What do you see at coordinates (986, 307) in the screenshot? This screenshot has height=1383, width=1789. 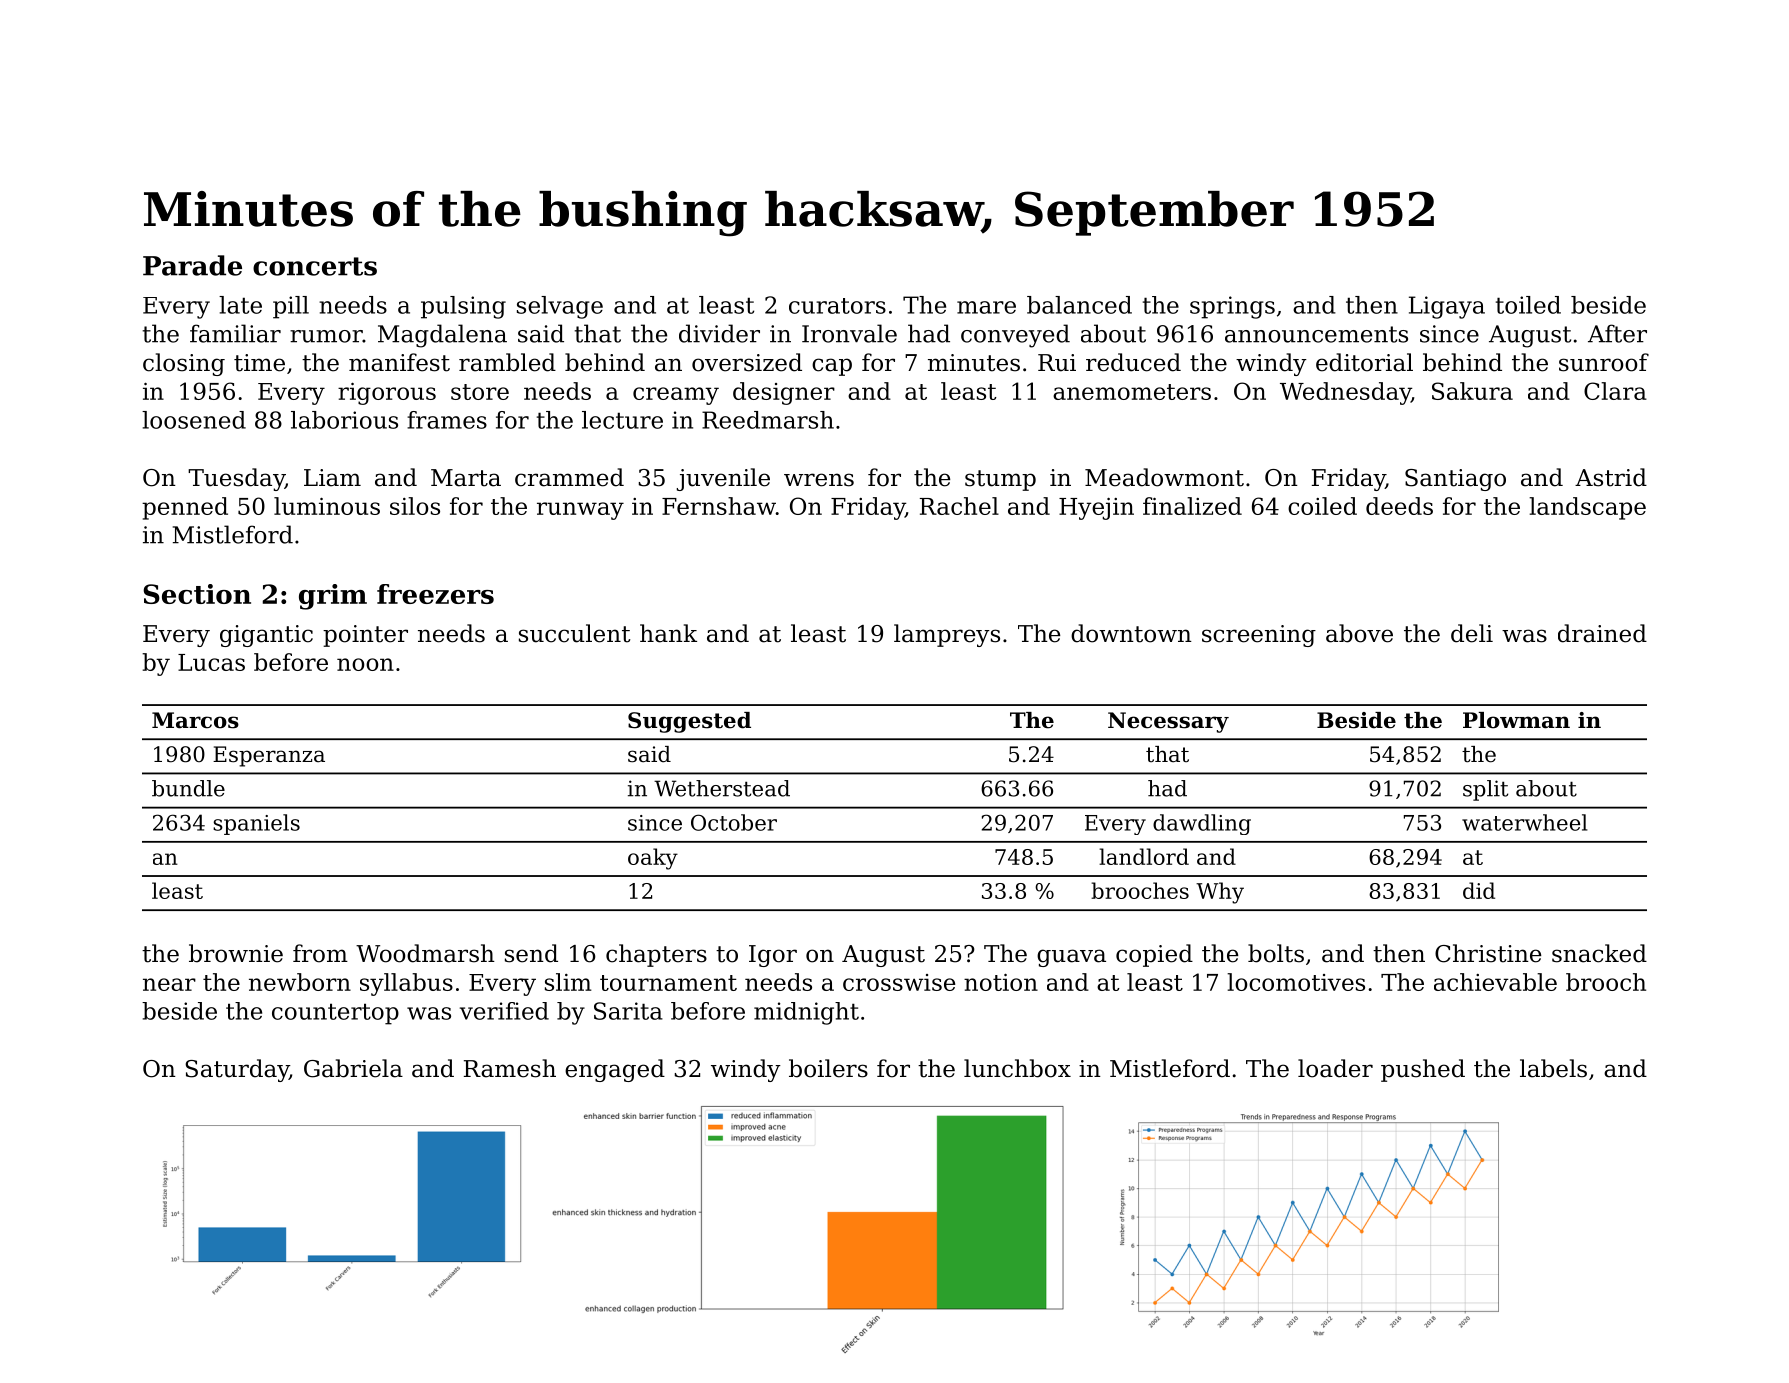 I see `mare` at bounding box center [986, 307].
